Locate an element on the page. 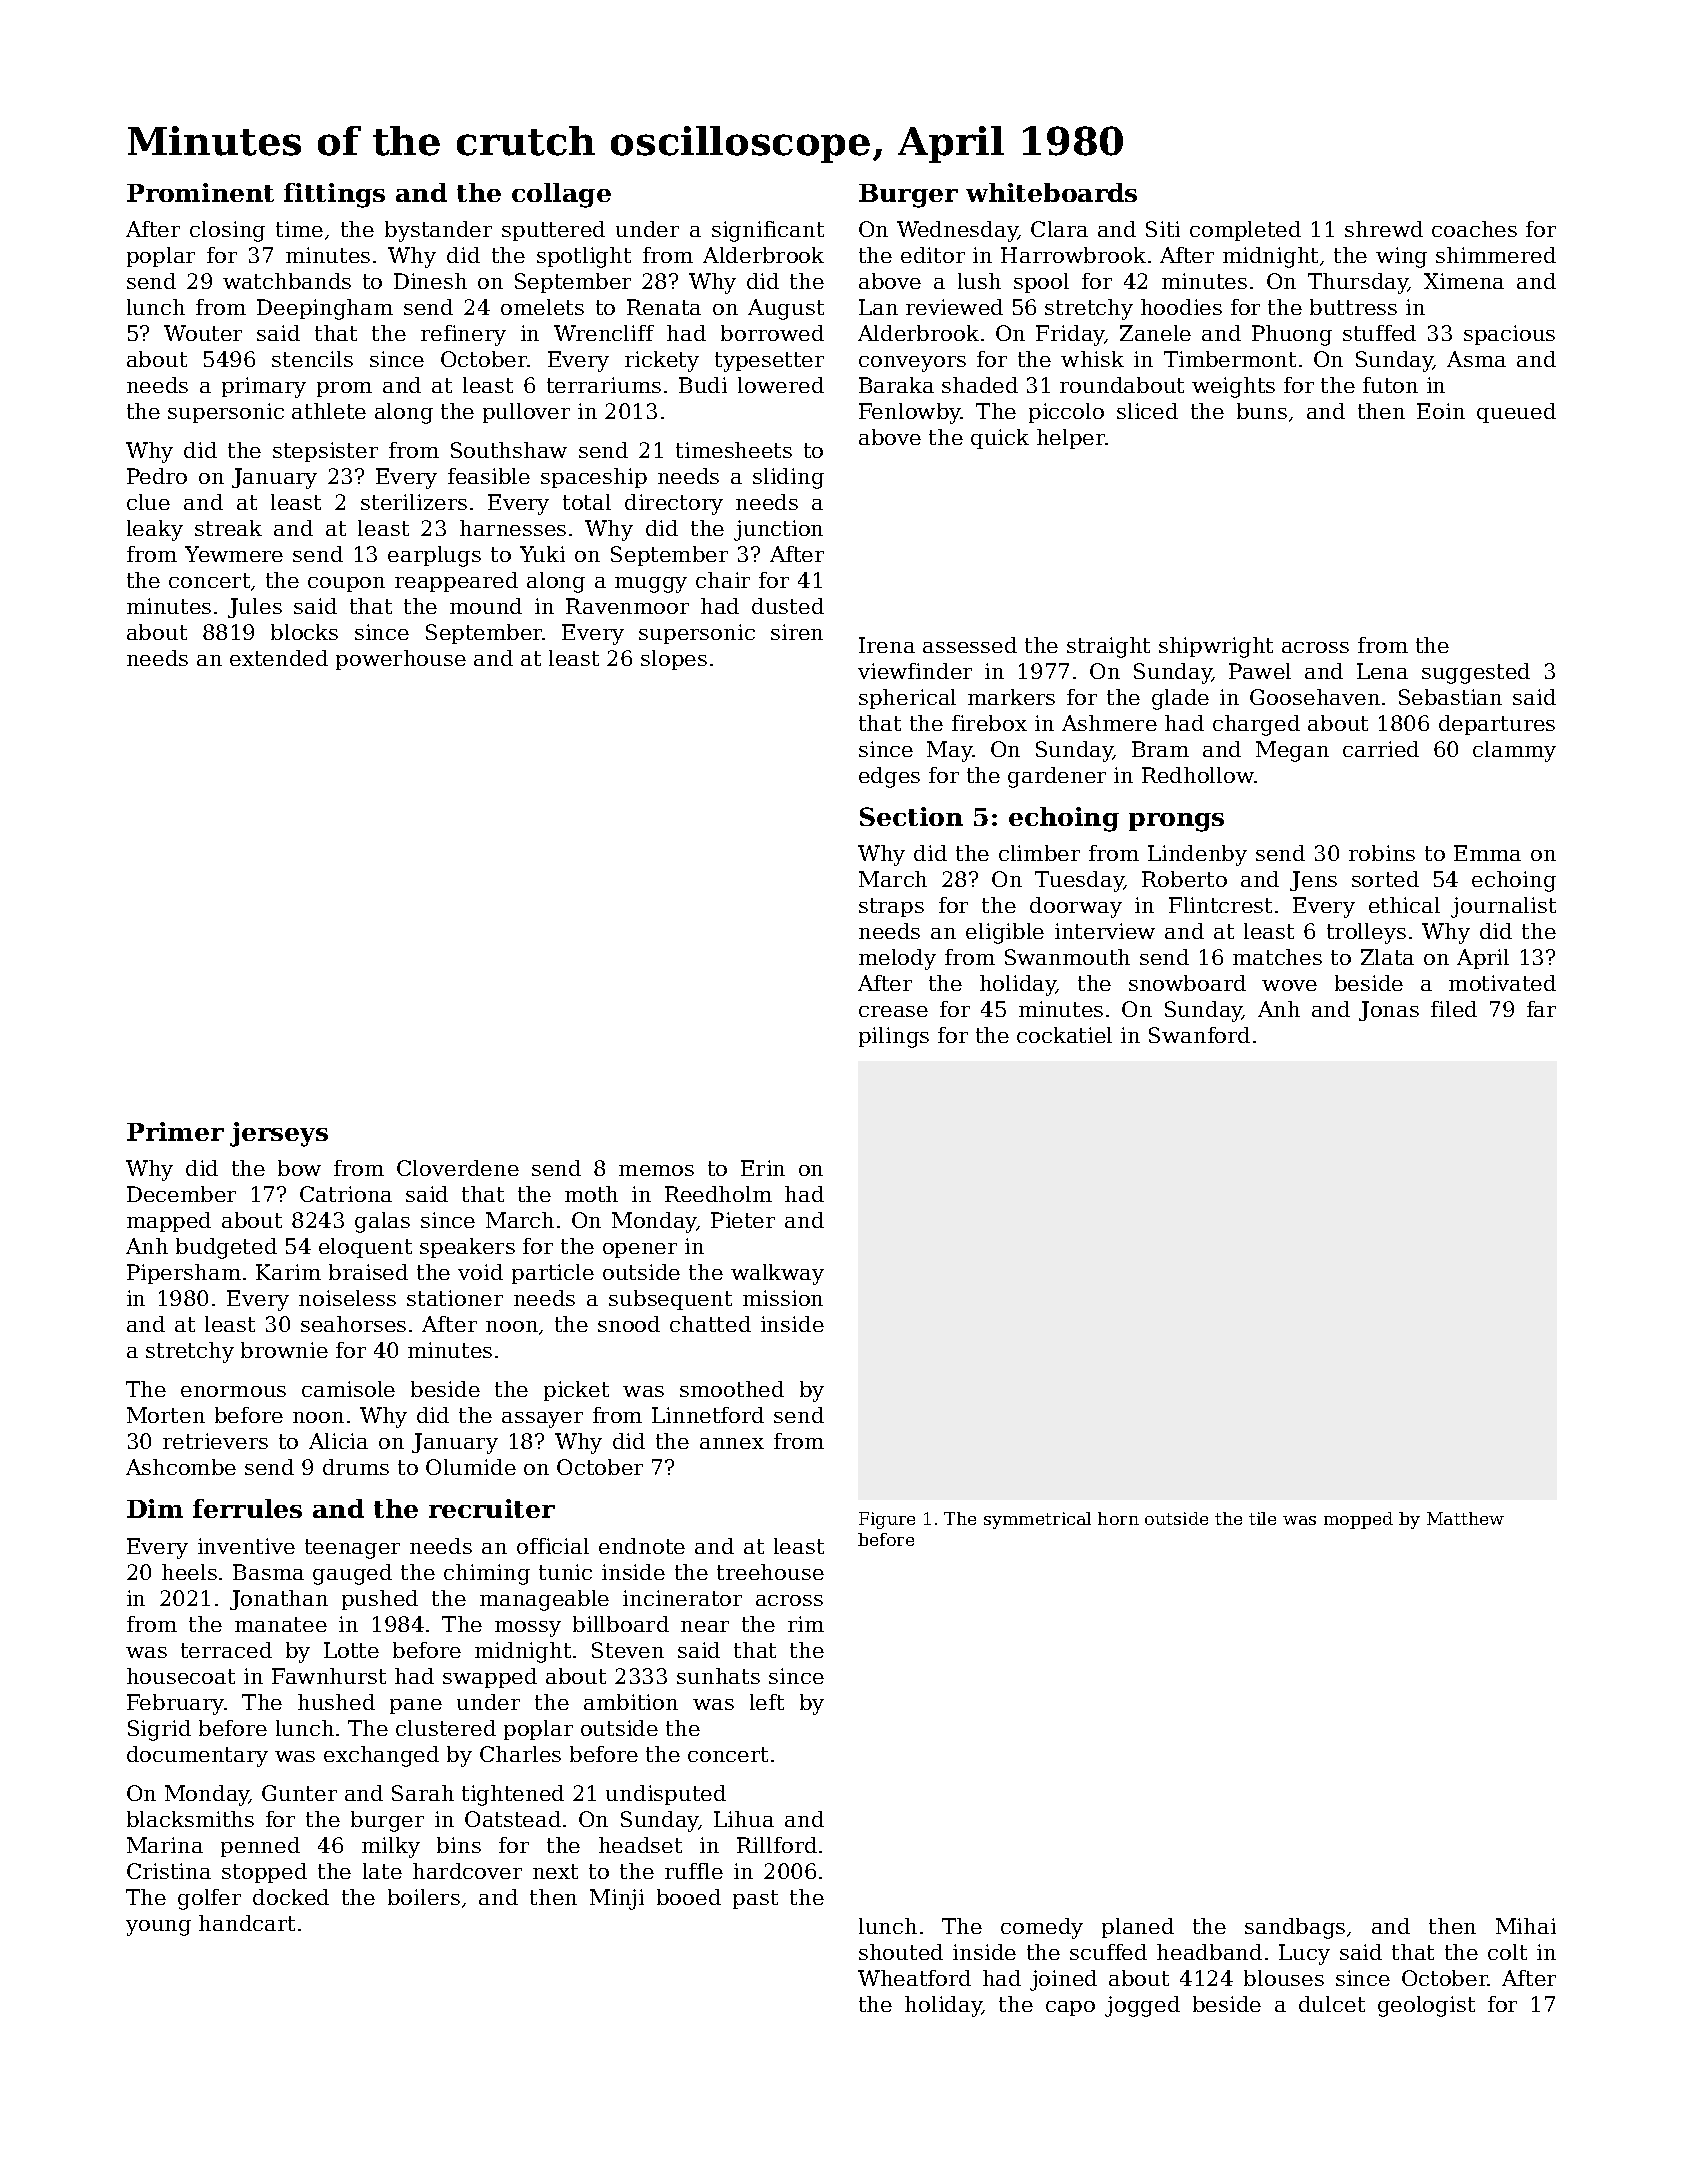 The height and width of the document is (2178, 1683). Lindenby is located at coordinates (1197, 855).
